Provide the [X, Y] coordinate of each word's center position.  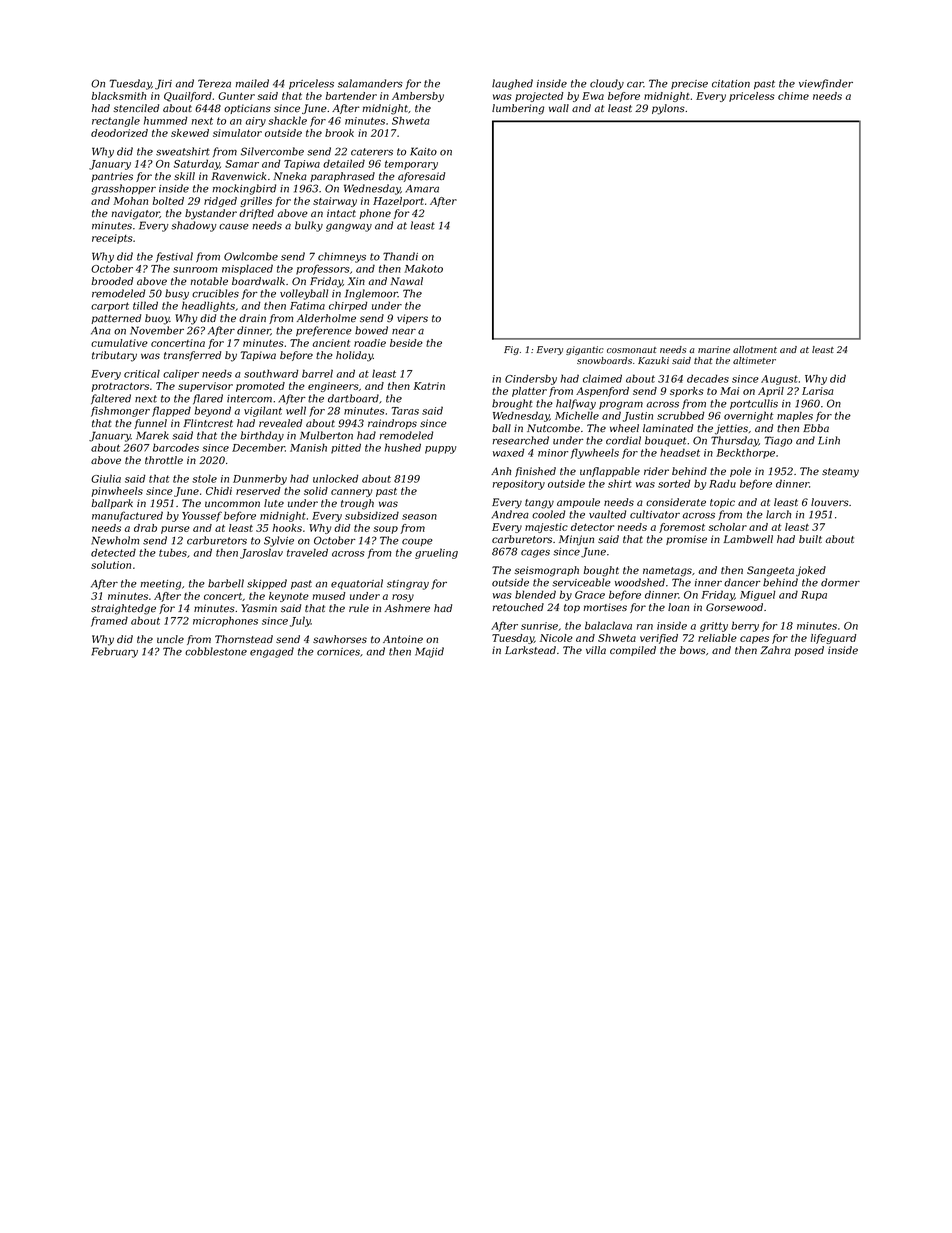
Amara [422, 189]
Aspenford [602, 392]
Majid [429, 652]
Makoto [423, 268]
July [300, 621]
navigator [136, 214]
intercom [249, 399]
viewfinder [826, 84]
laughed [512, 84]
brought [512, 404]
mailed [252, 83]
